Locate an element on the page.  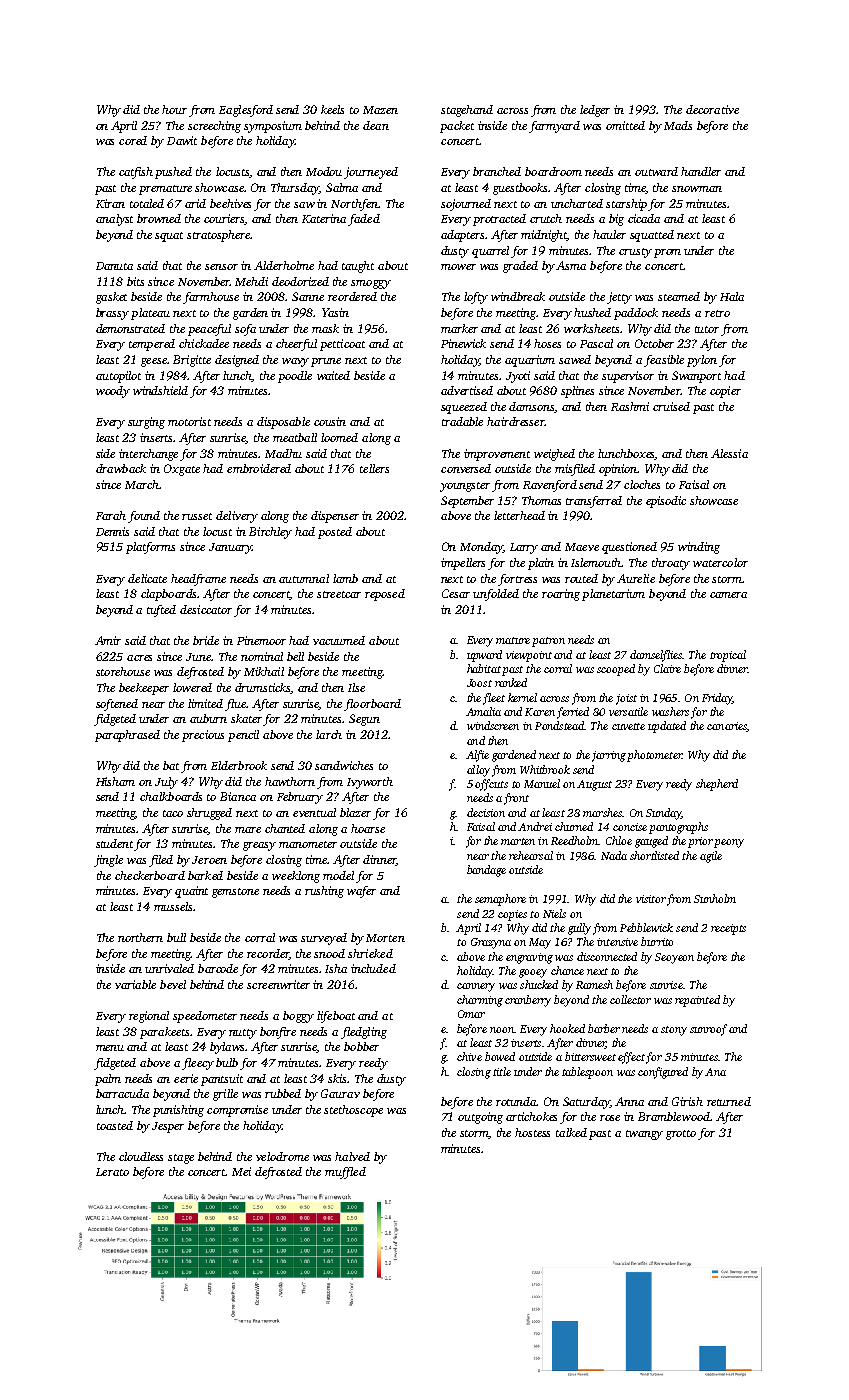
faded is located at coordinates (364, 220).
